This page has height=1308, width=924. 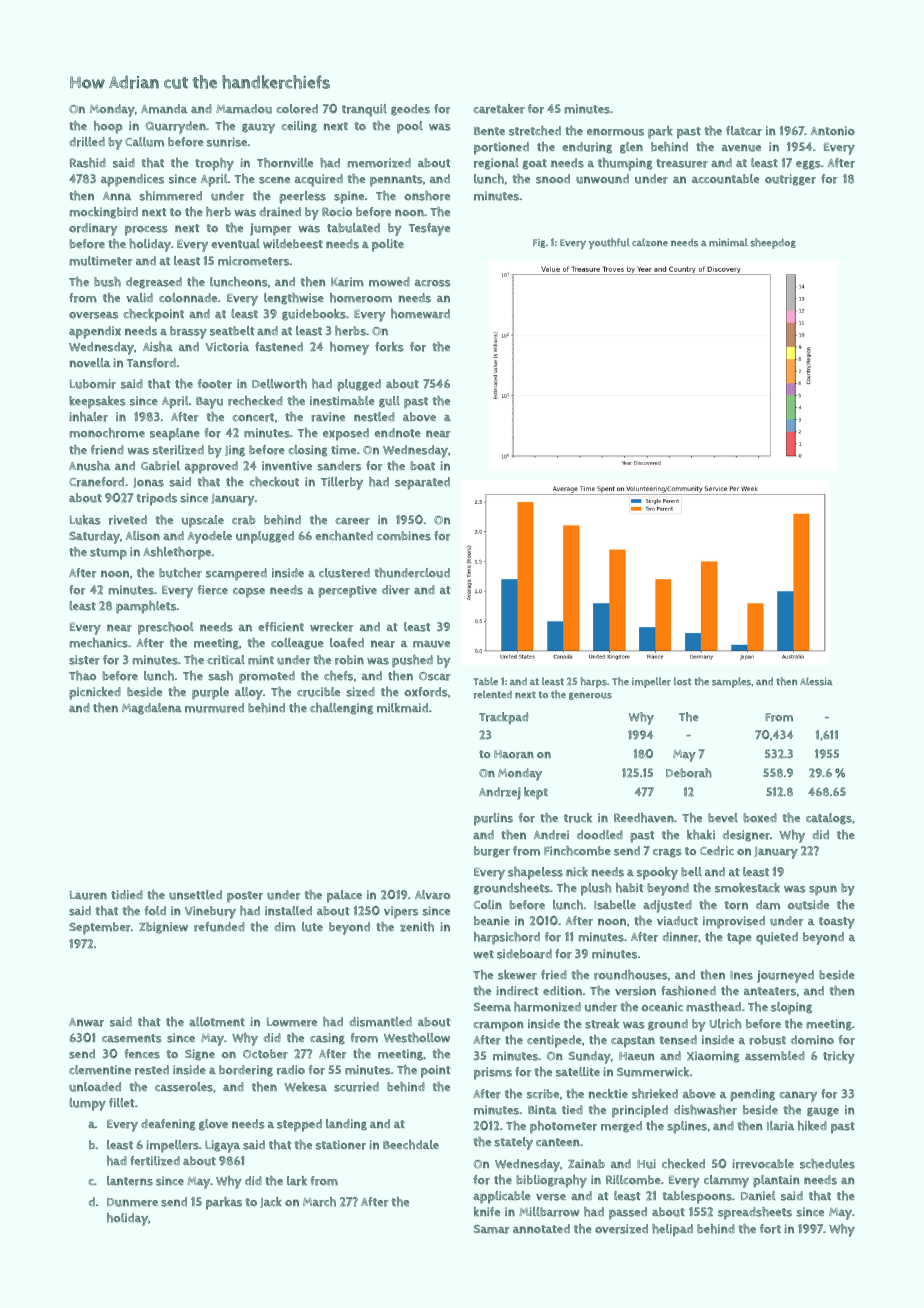 What do you see at coordinates (410, 110) in the page?
I see `geodes` at bounding box center [410, 110].
